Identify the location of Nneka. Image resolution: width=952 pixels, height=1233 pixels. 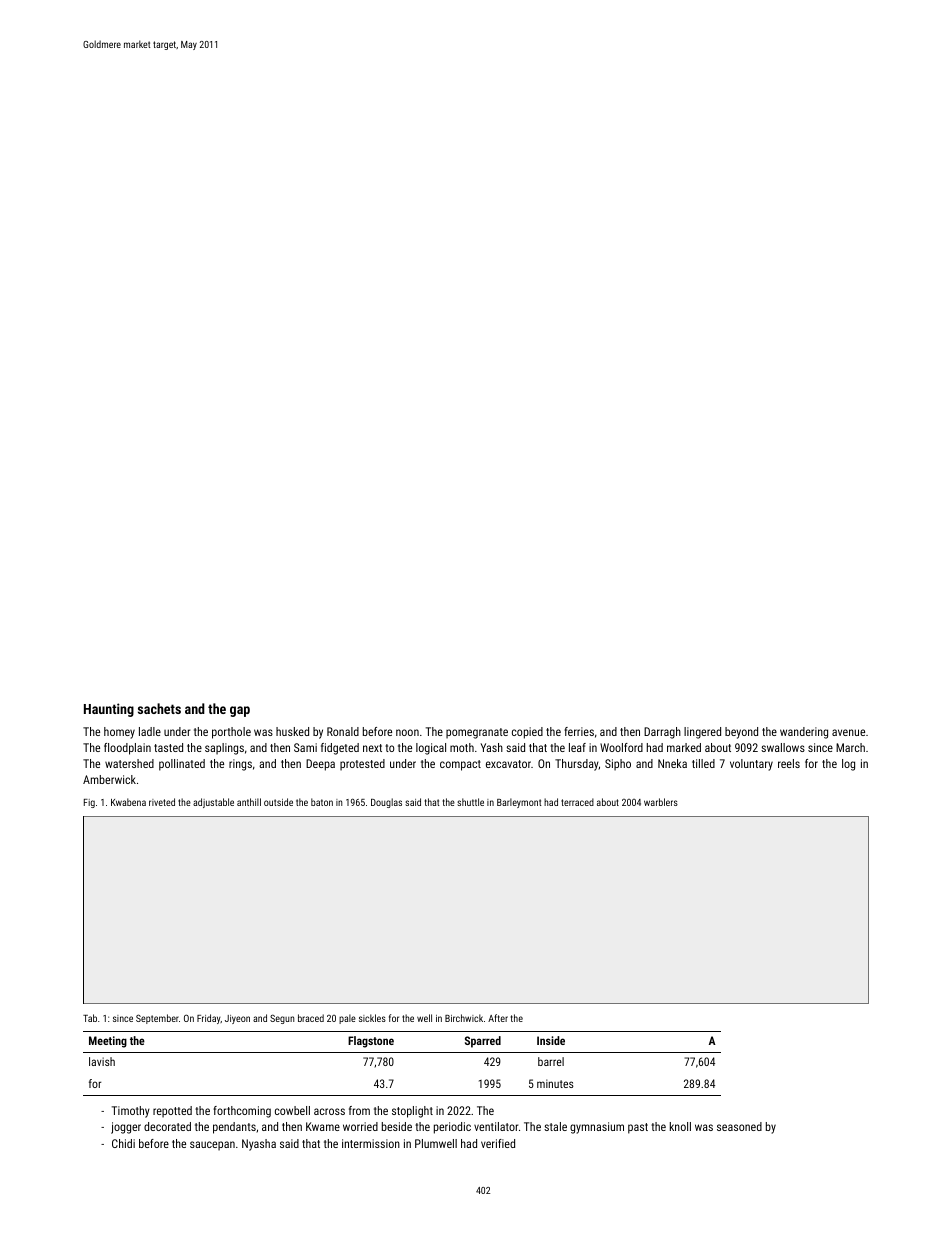
(672, 763).
